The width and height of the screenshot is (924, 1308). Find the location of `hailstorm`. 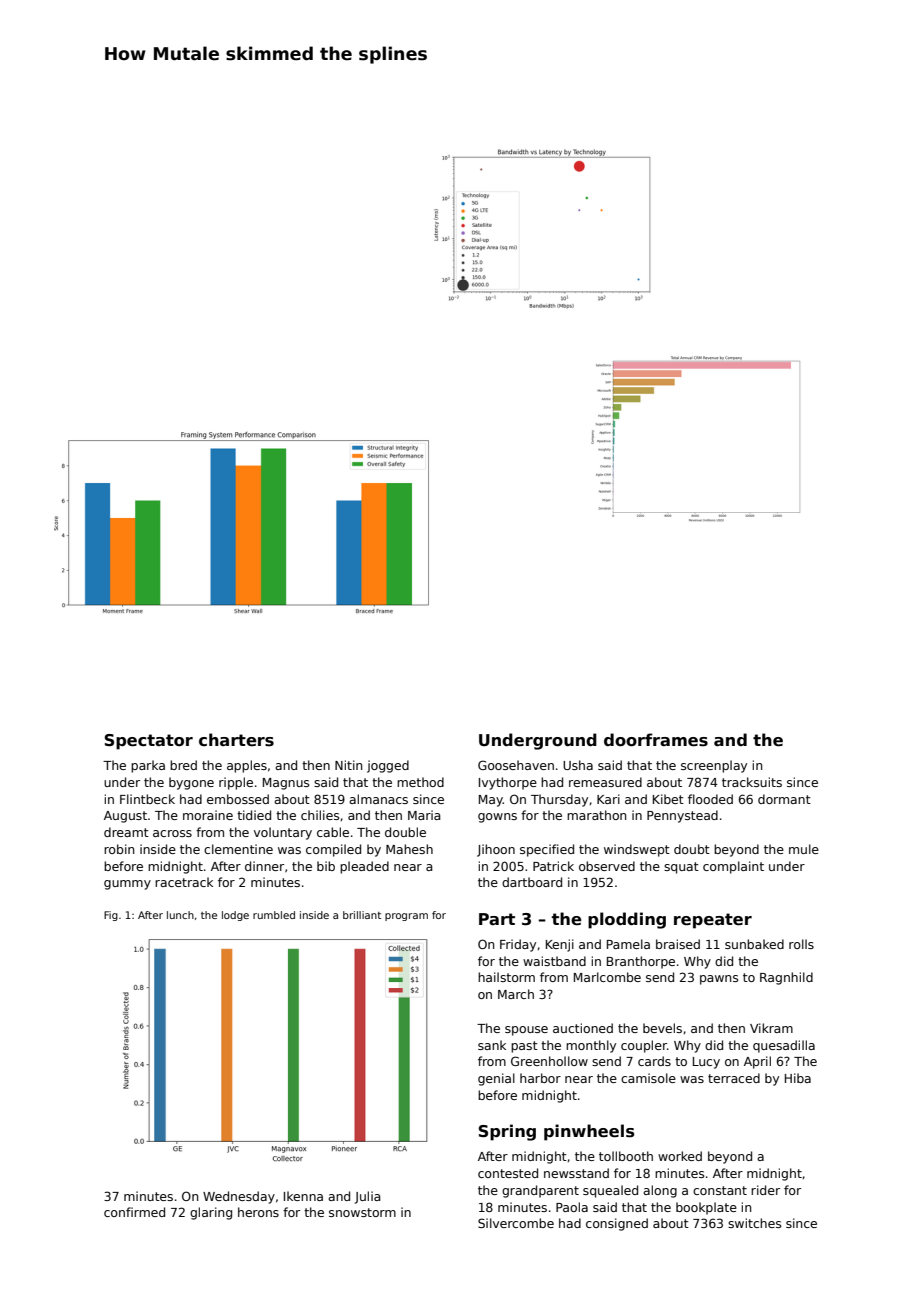

hailstorm is located at coordinates (506, 977).
